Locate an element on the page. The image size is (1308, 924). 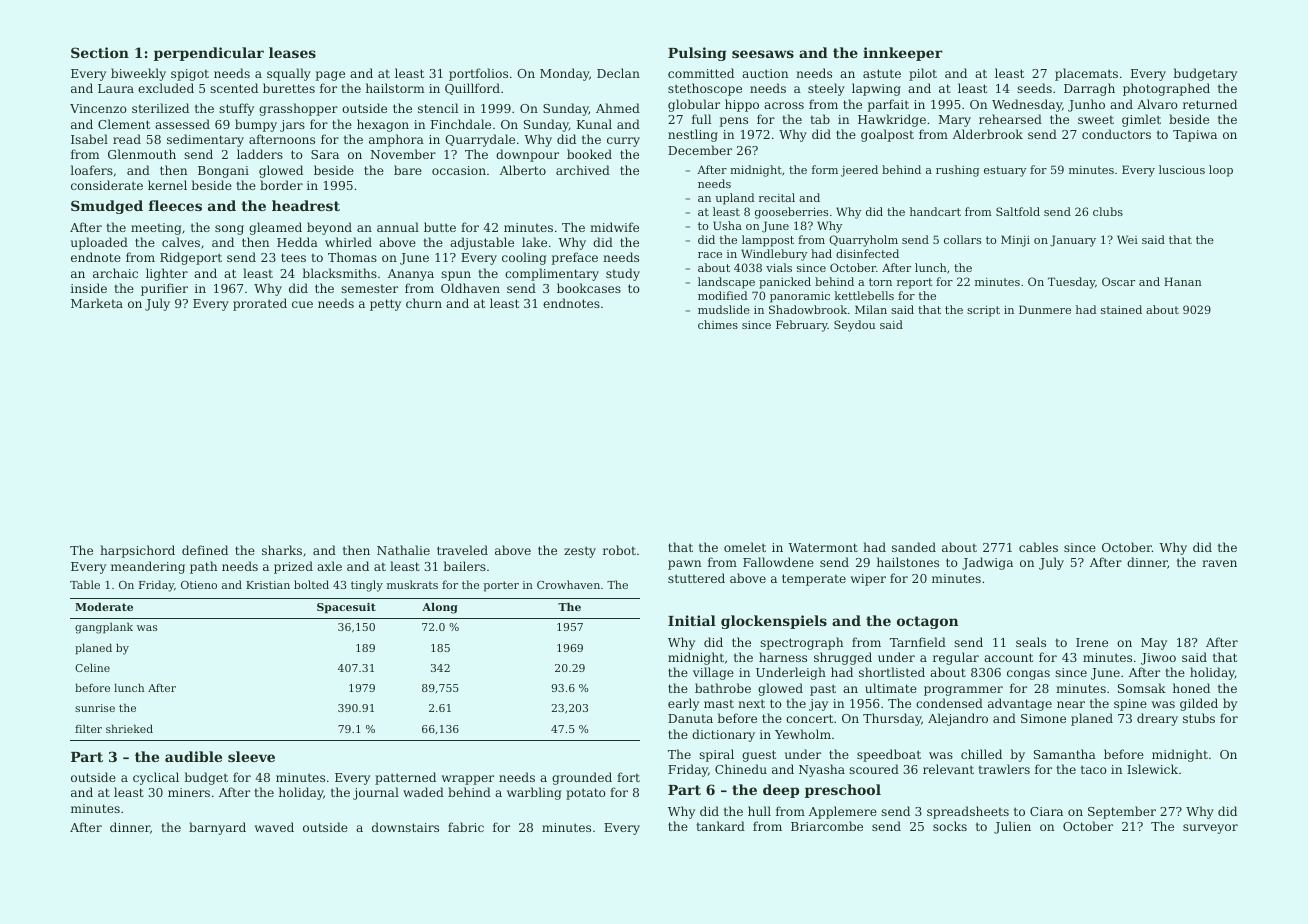
midwife is located at coordinates (614, 227).
